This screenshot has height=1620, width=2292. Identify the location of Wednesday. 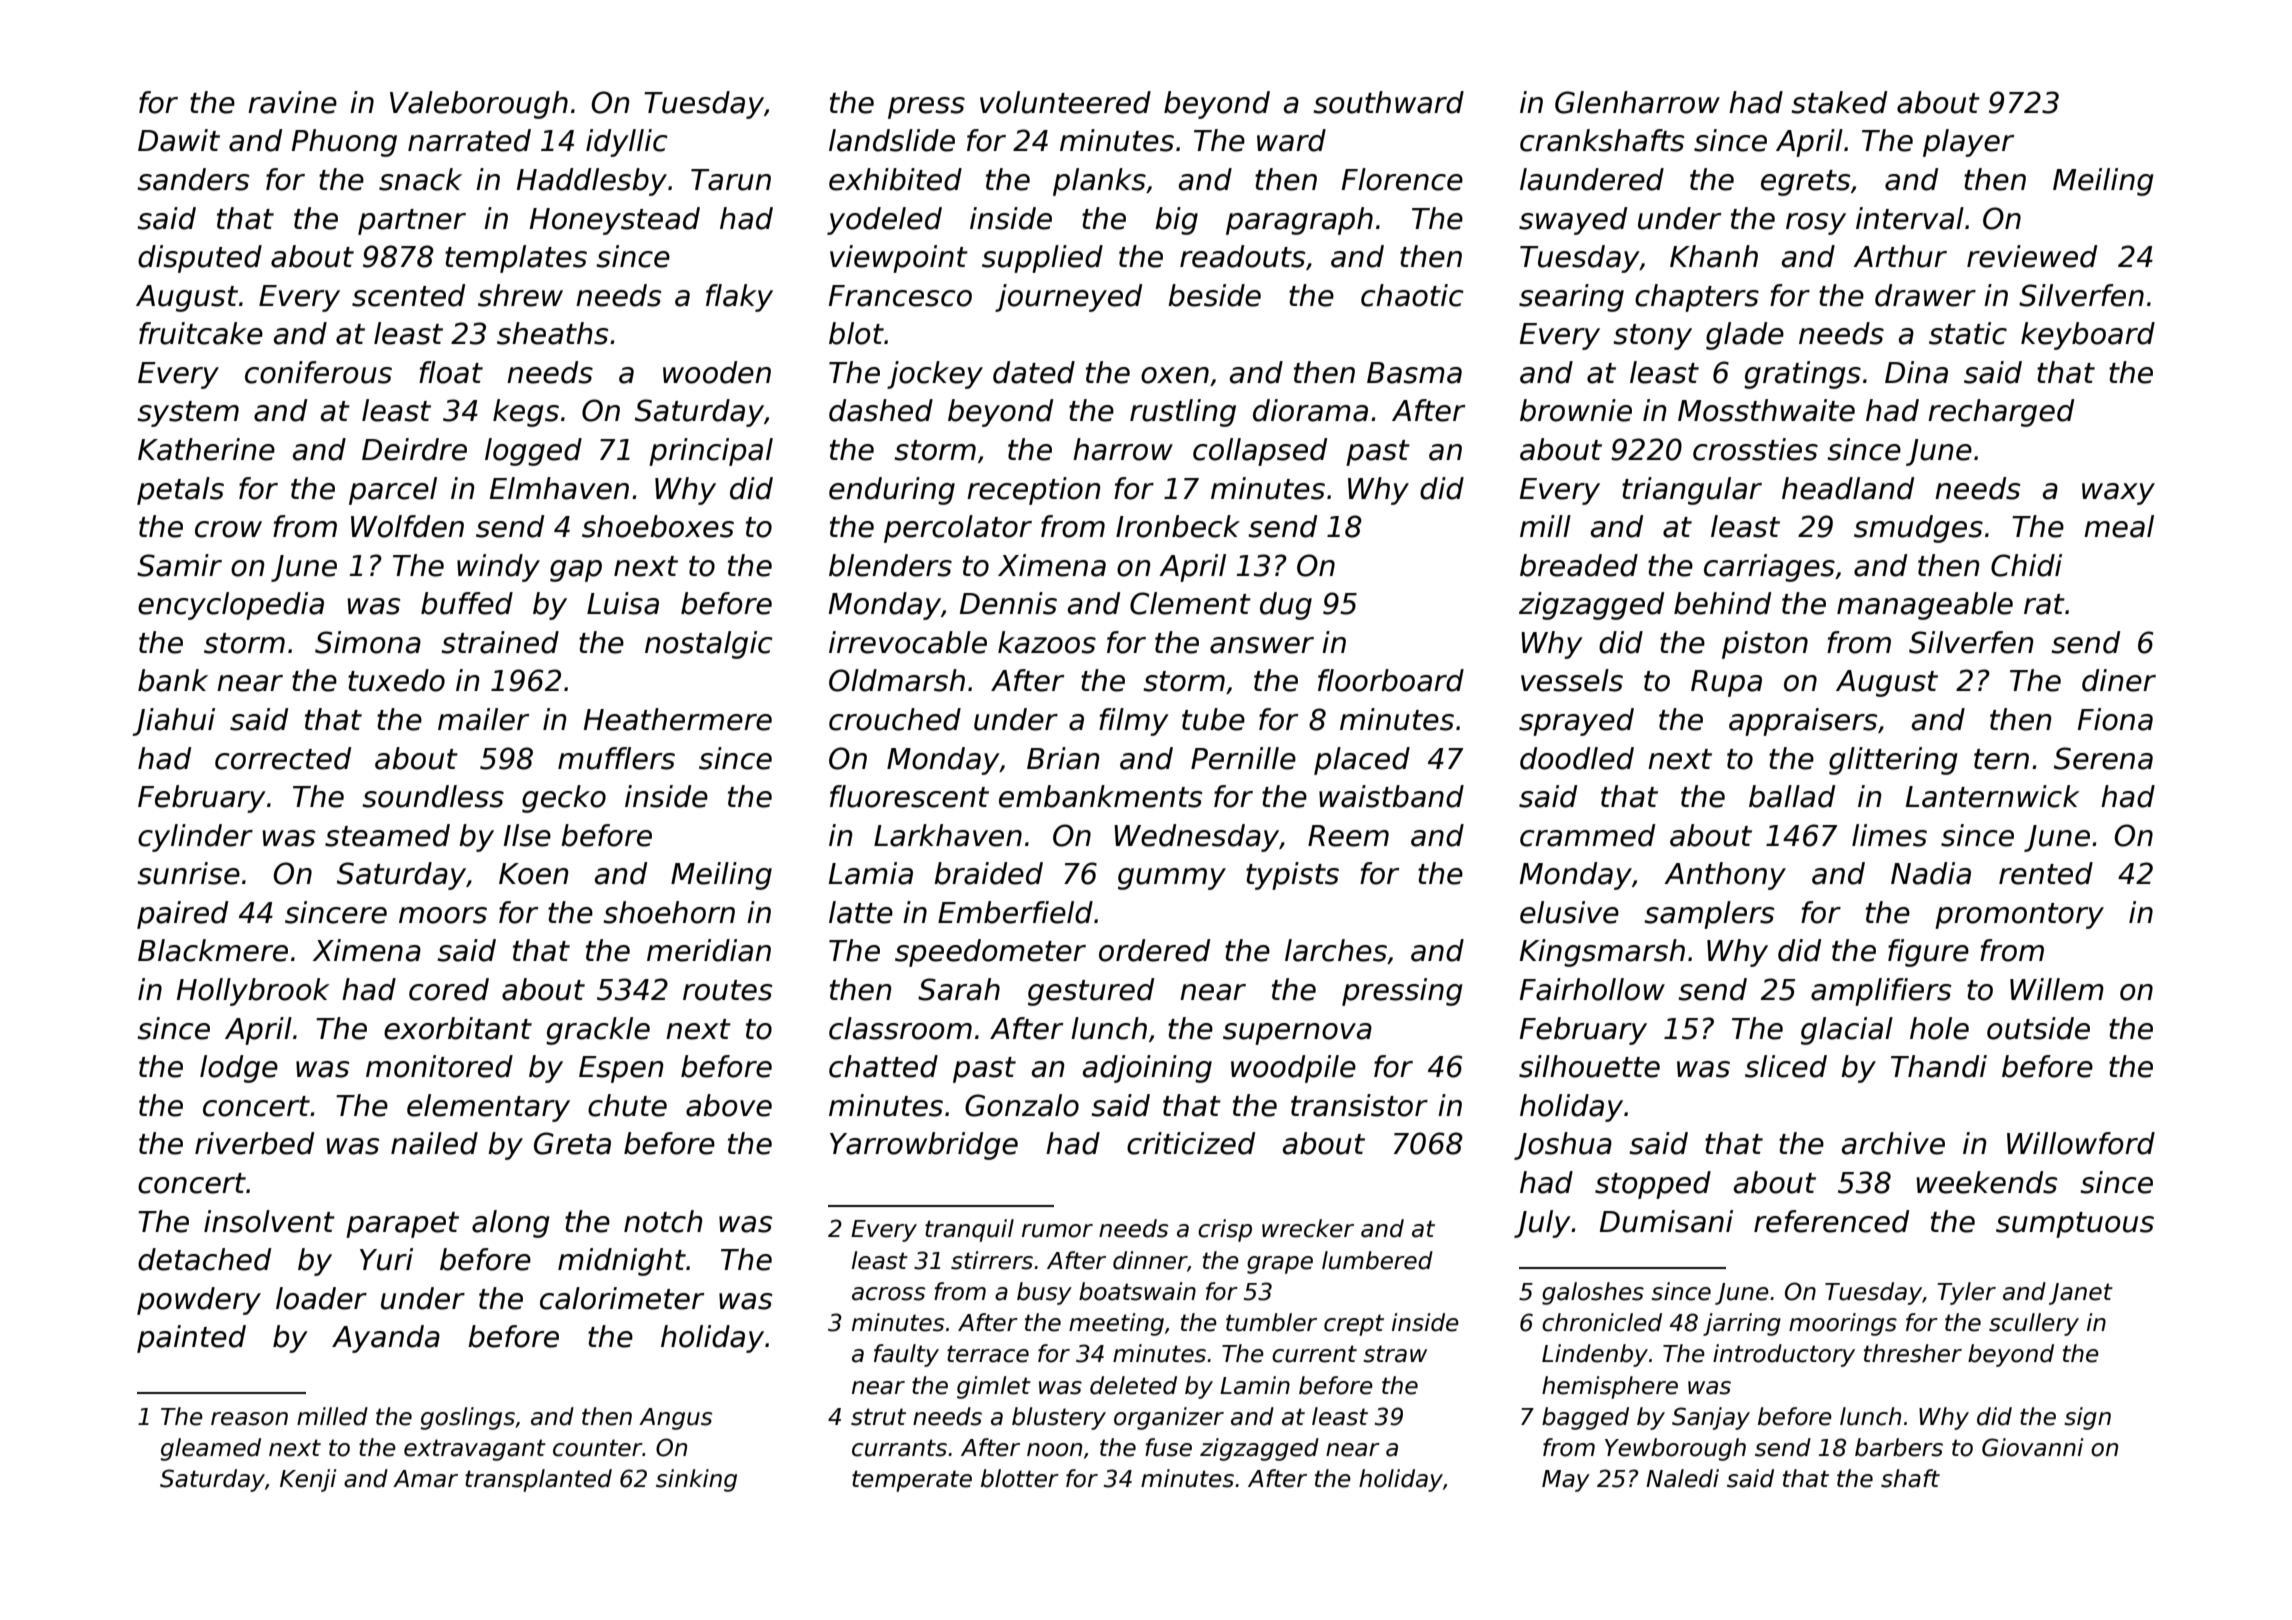
(1196, 838).
